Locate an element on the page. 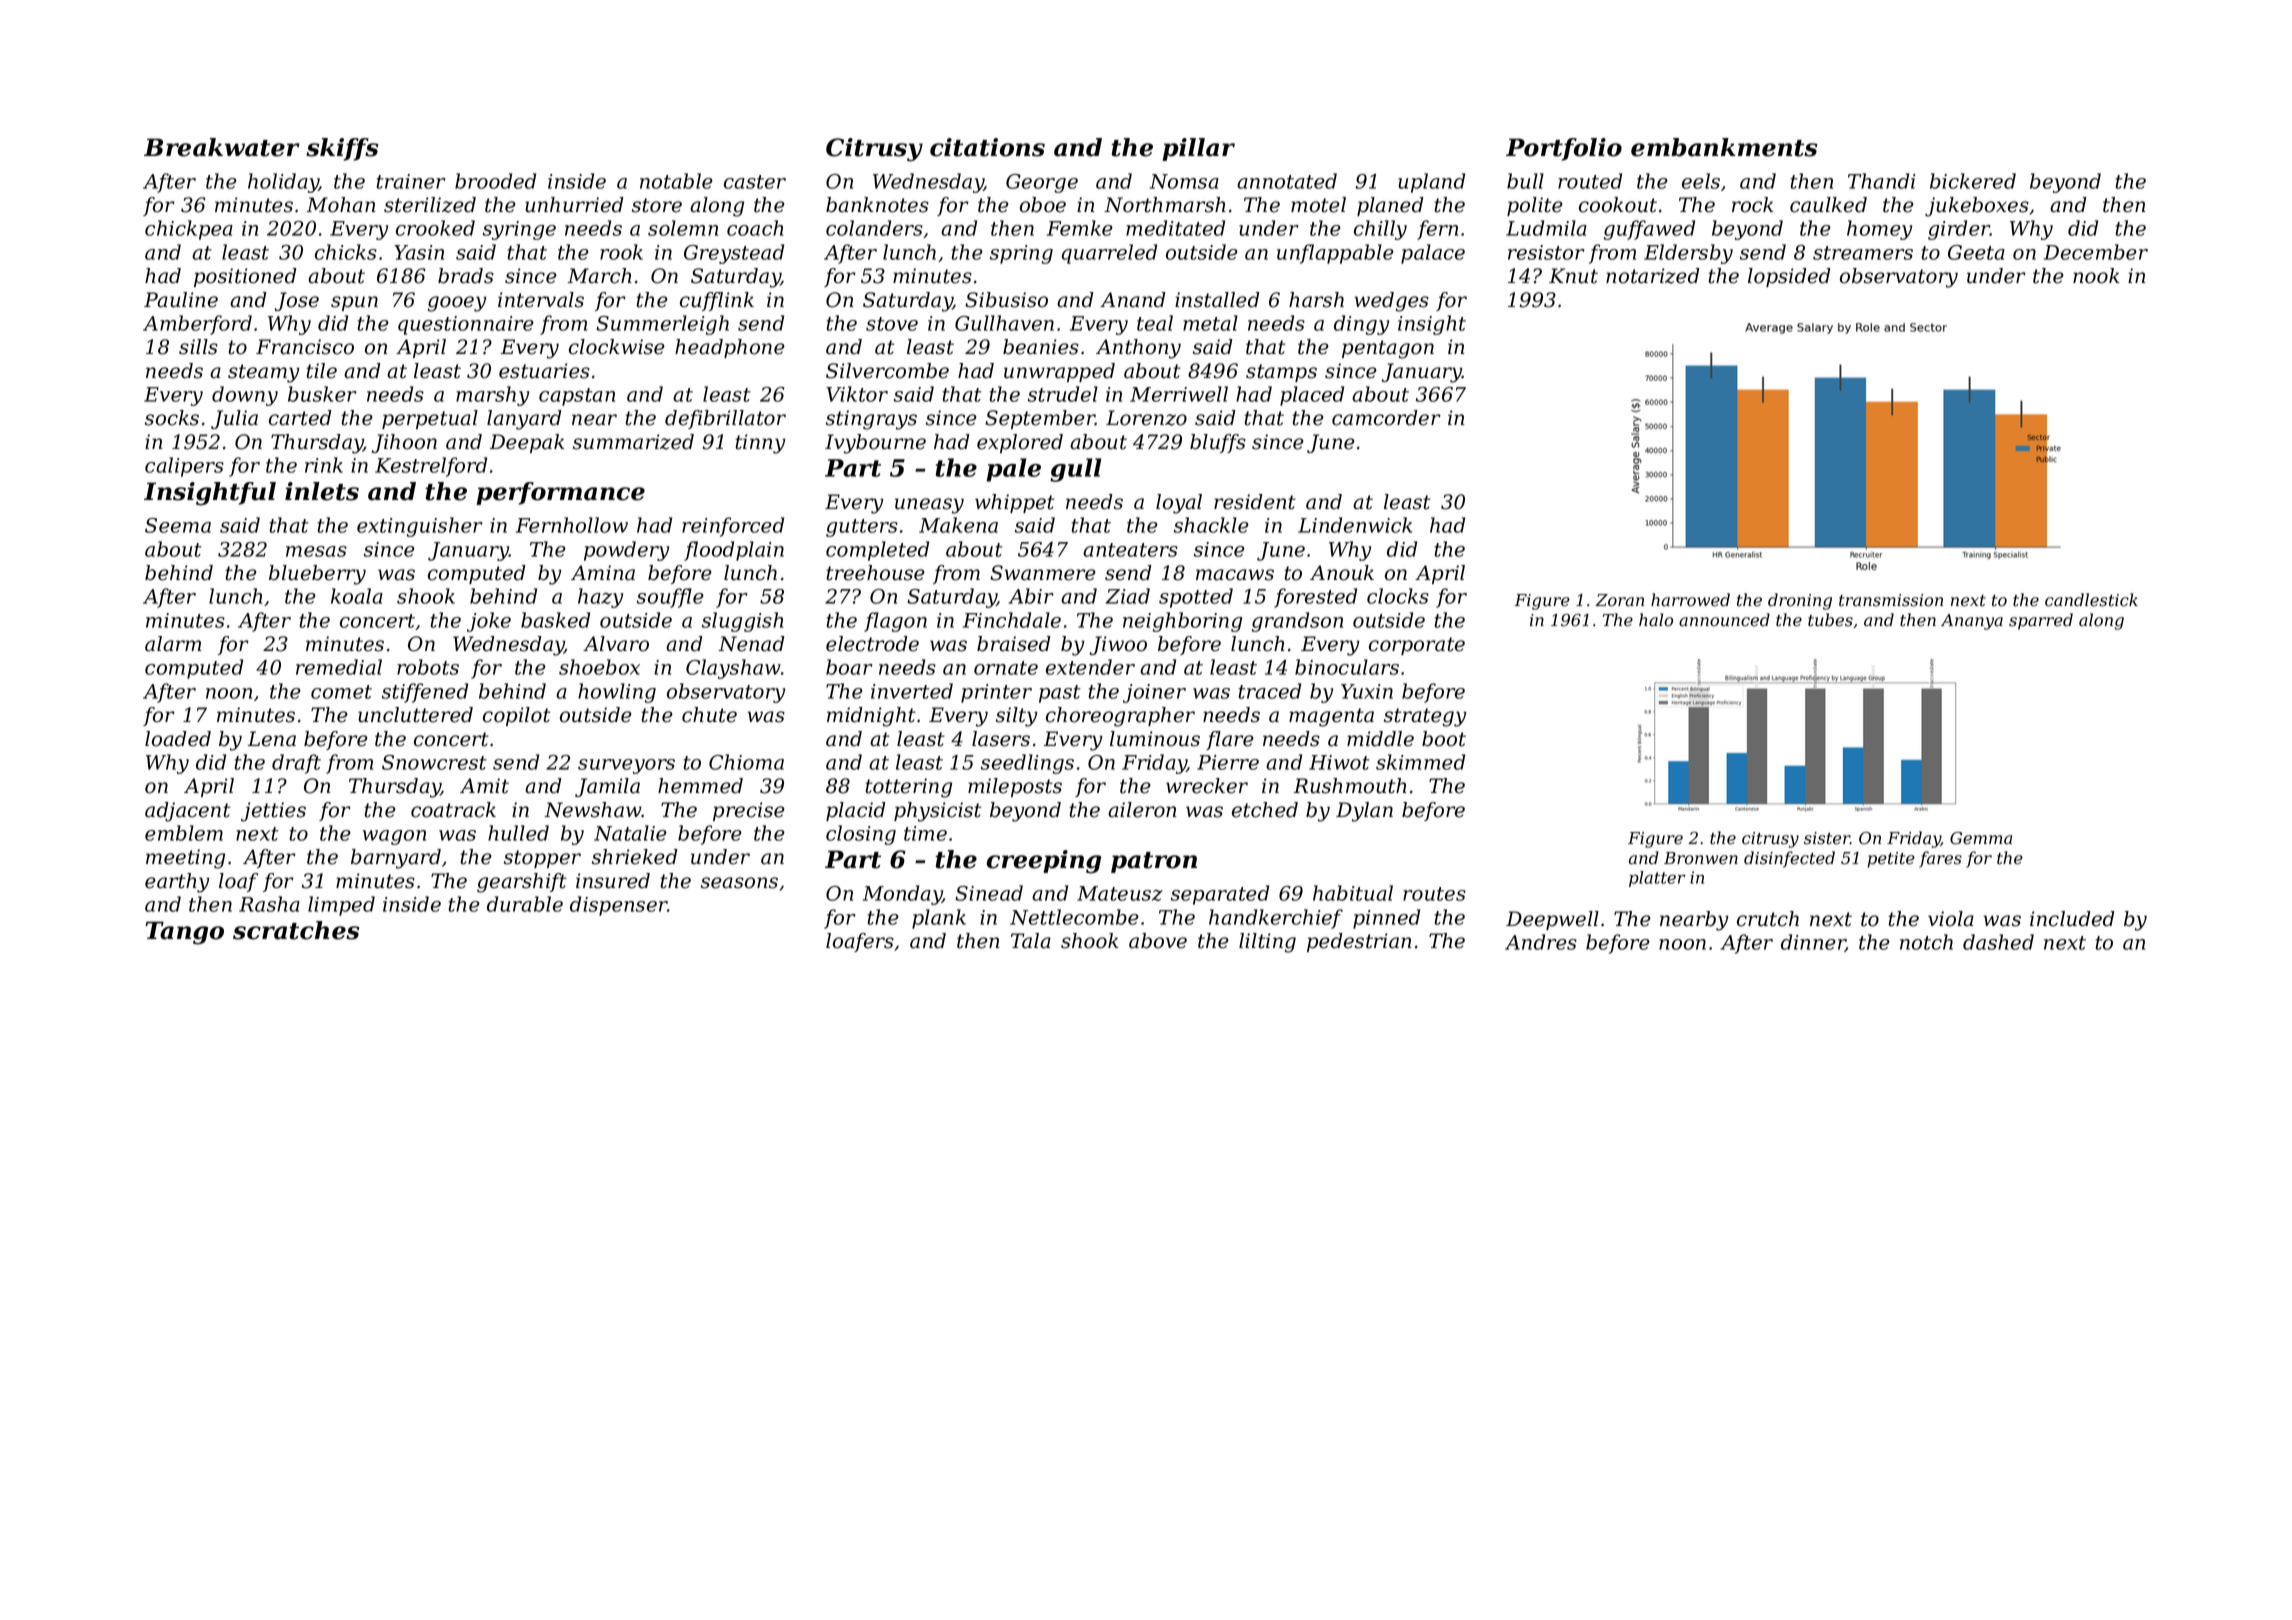 The image size is (2292, 1620). wedges is located at coordinates (1392, 302).
